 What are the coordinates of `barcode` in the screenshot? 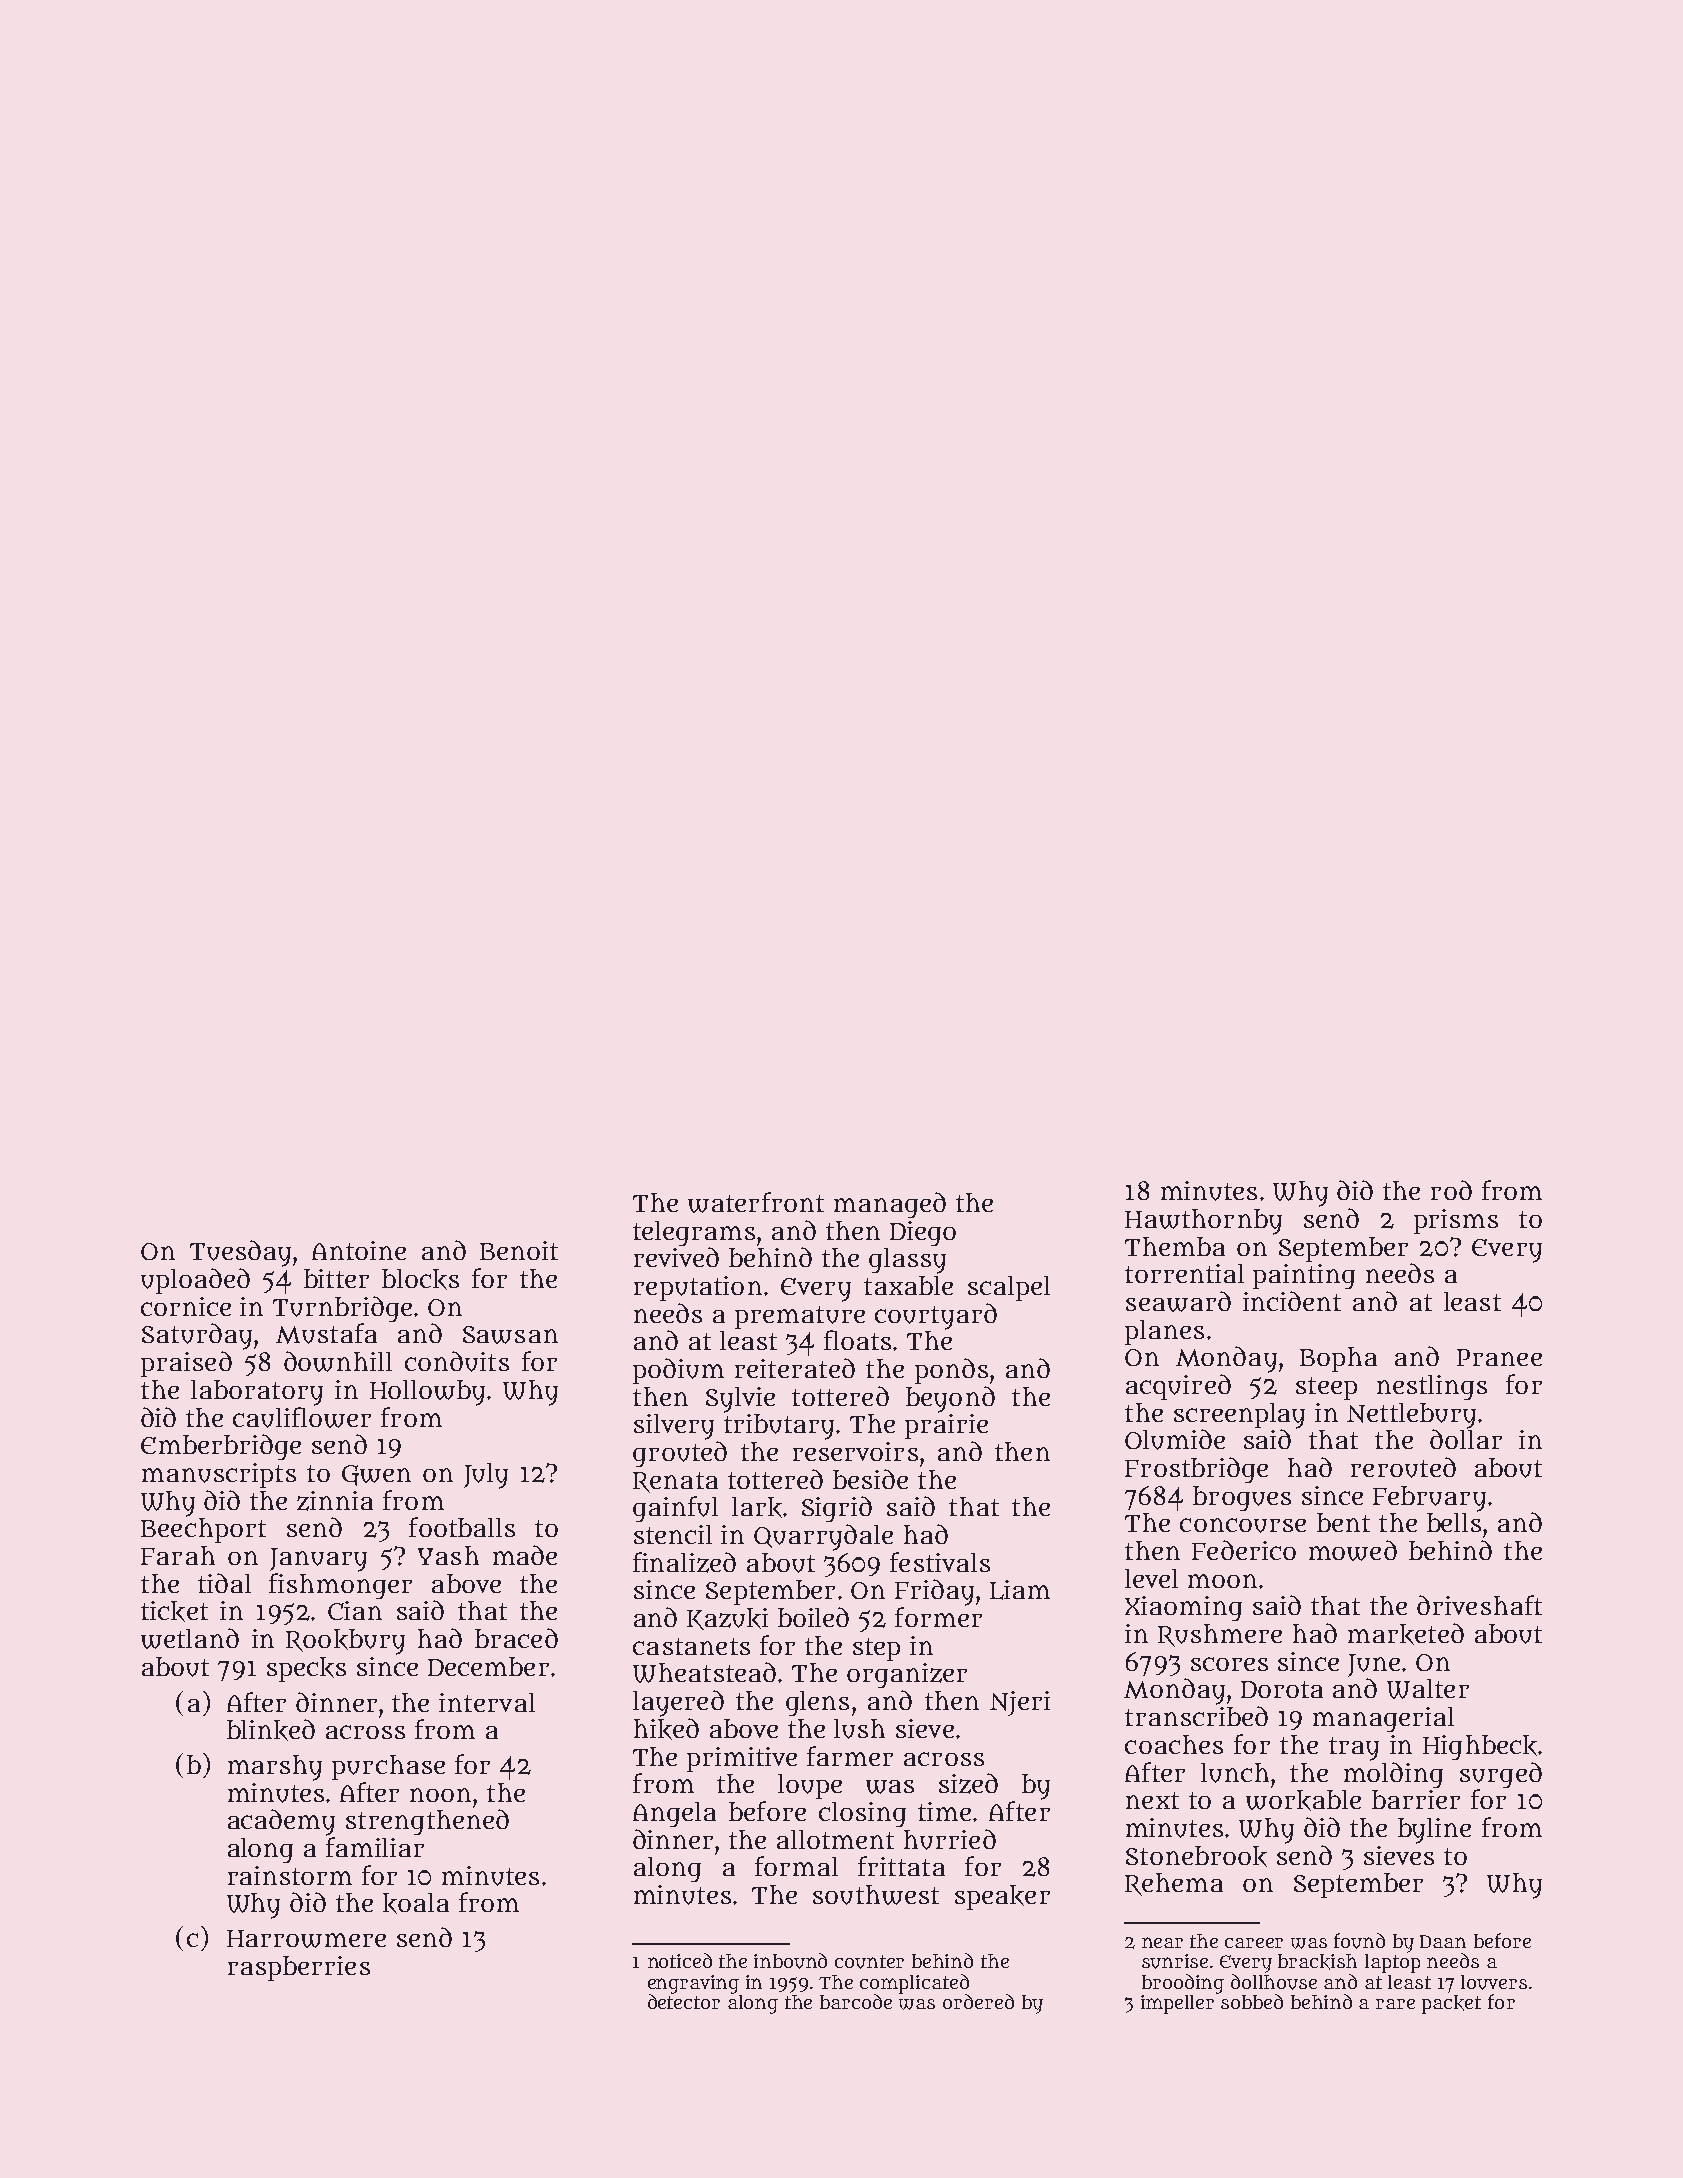 It's located at (856, 2001).
